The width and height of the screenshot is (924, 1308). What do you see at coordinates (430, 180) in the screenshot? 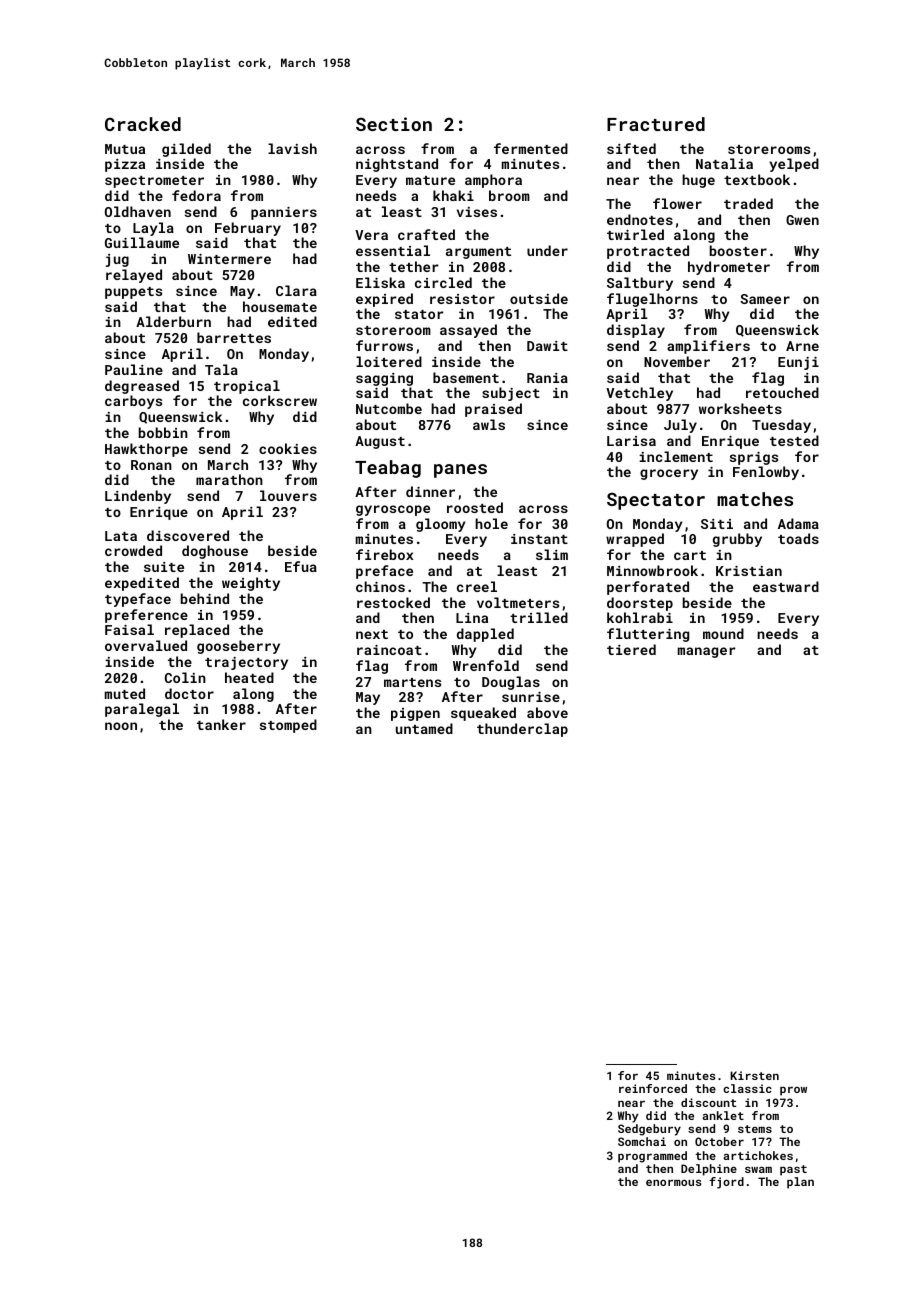
I see `mature` at bounding box center [430, 180].
